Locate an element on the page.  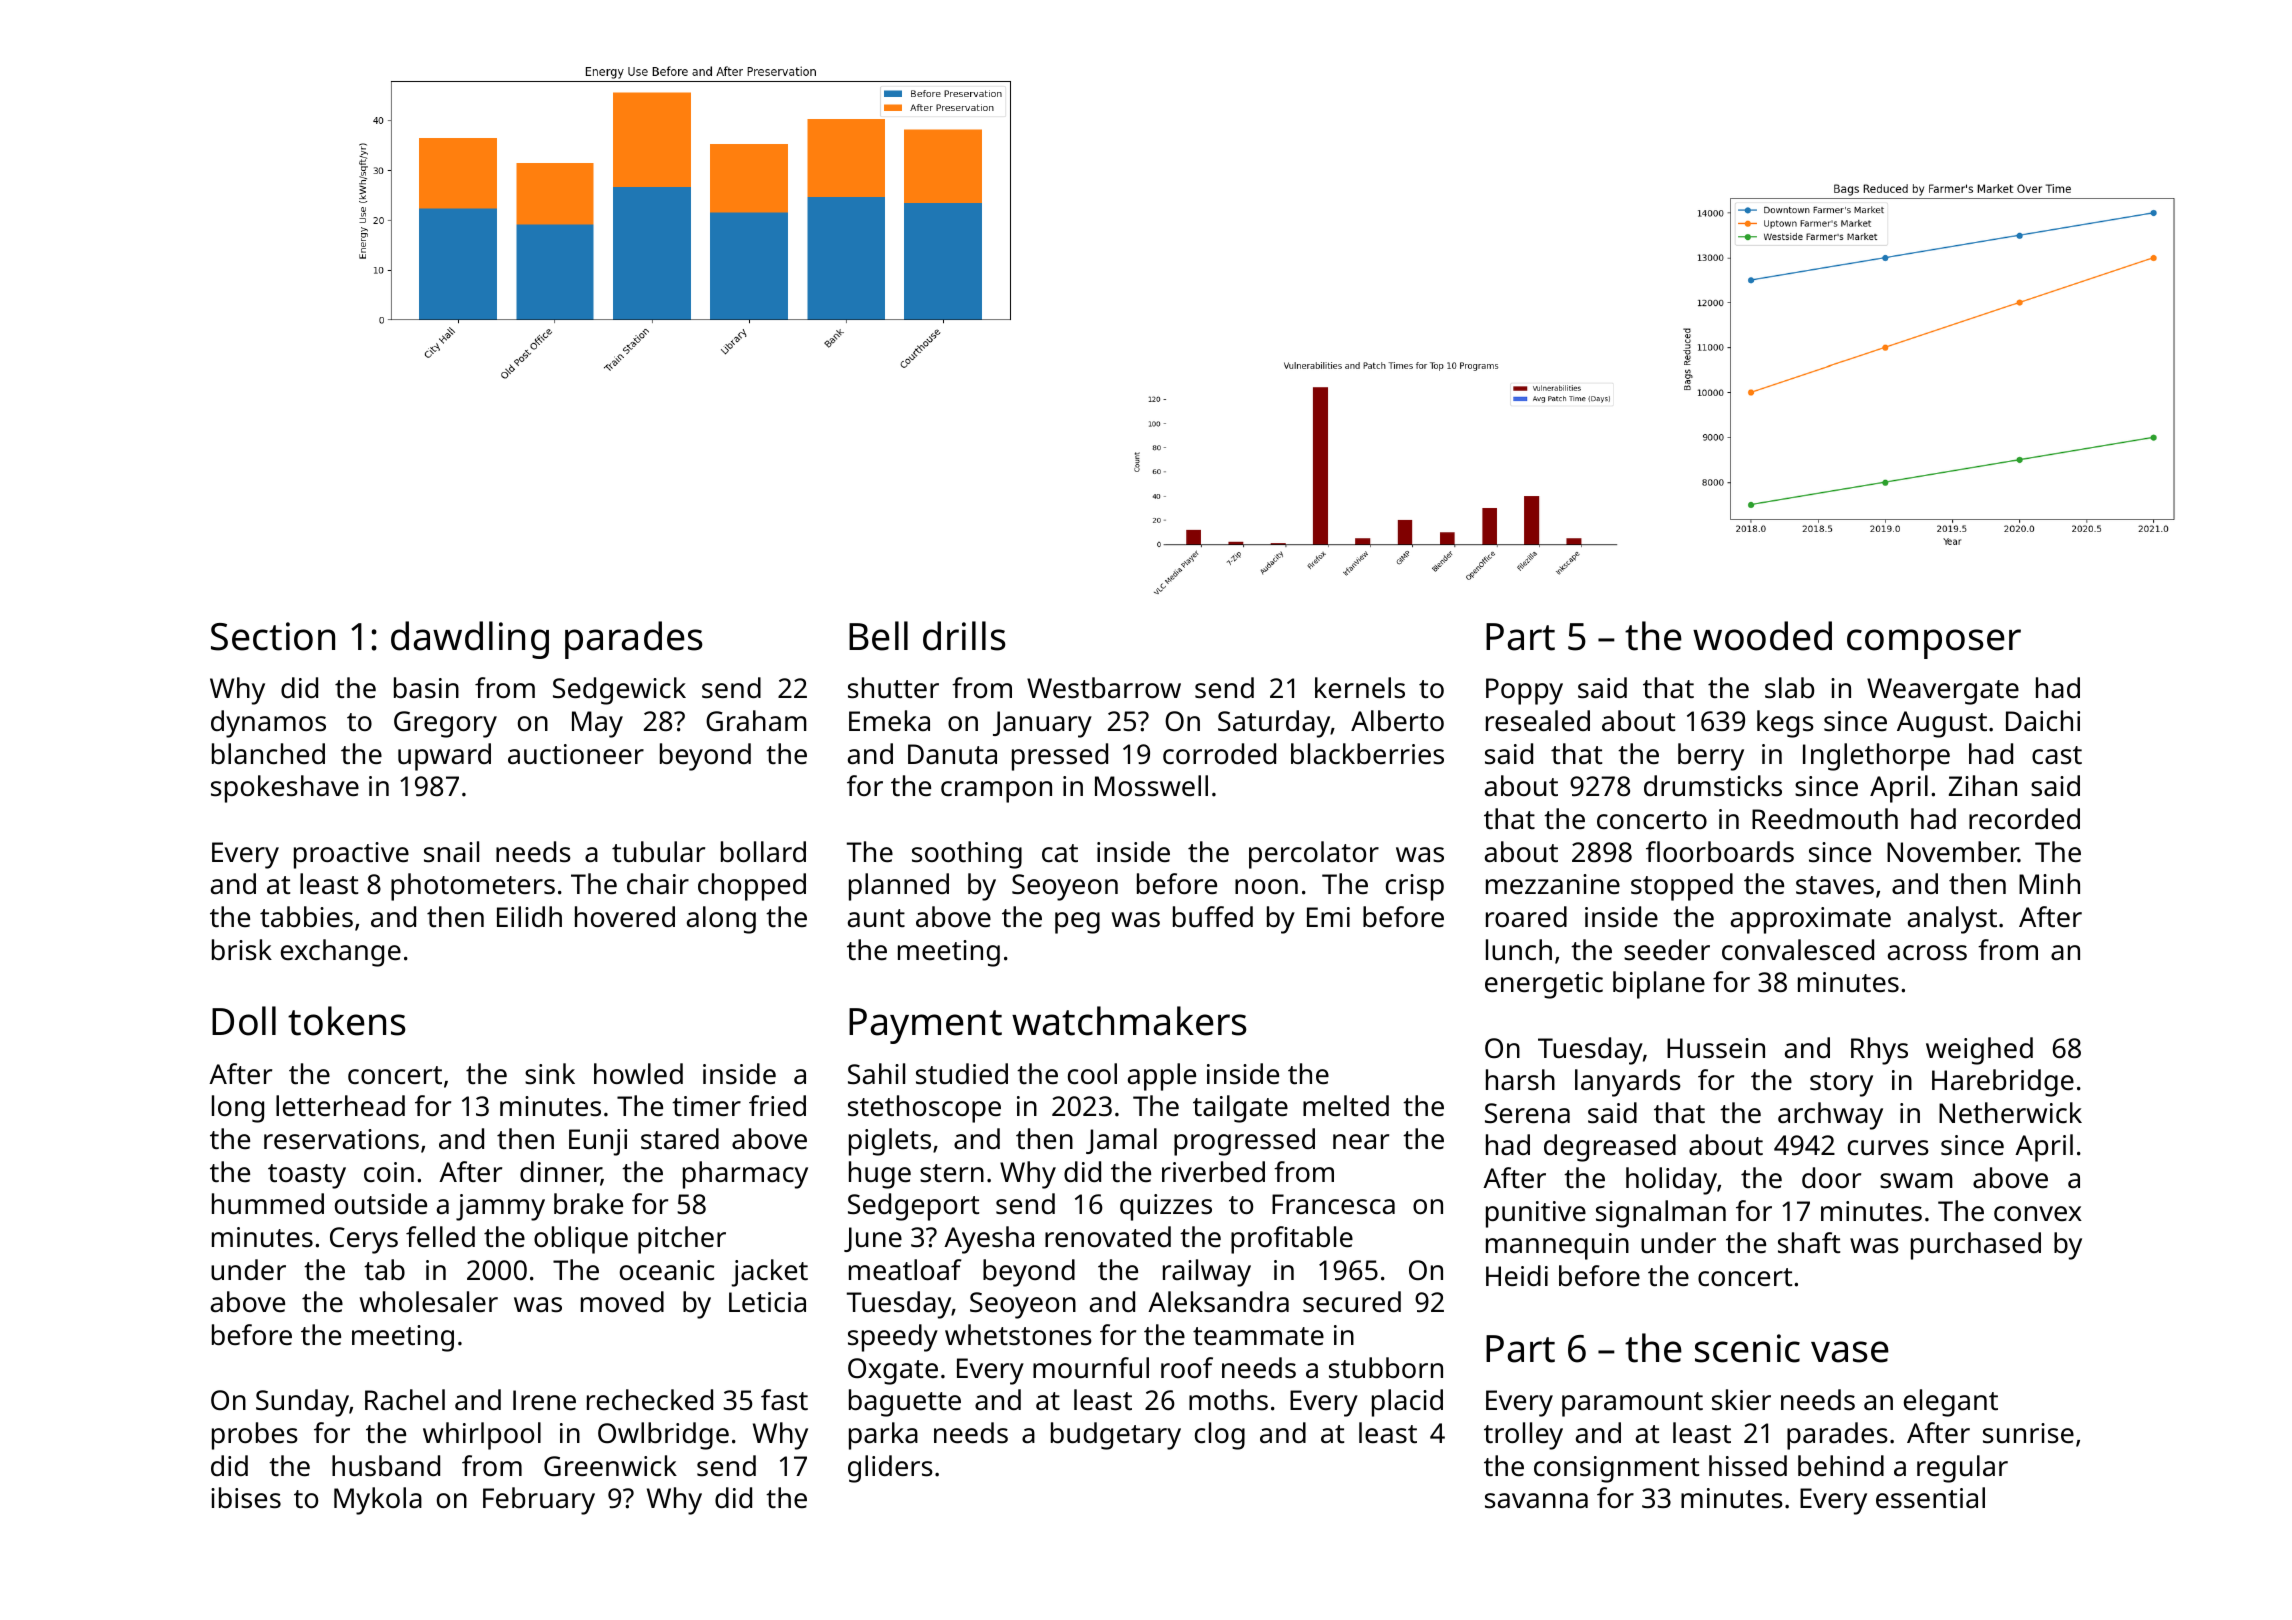
upward is located at coordinates (444, 757).
